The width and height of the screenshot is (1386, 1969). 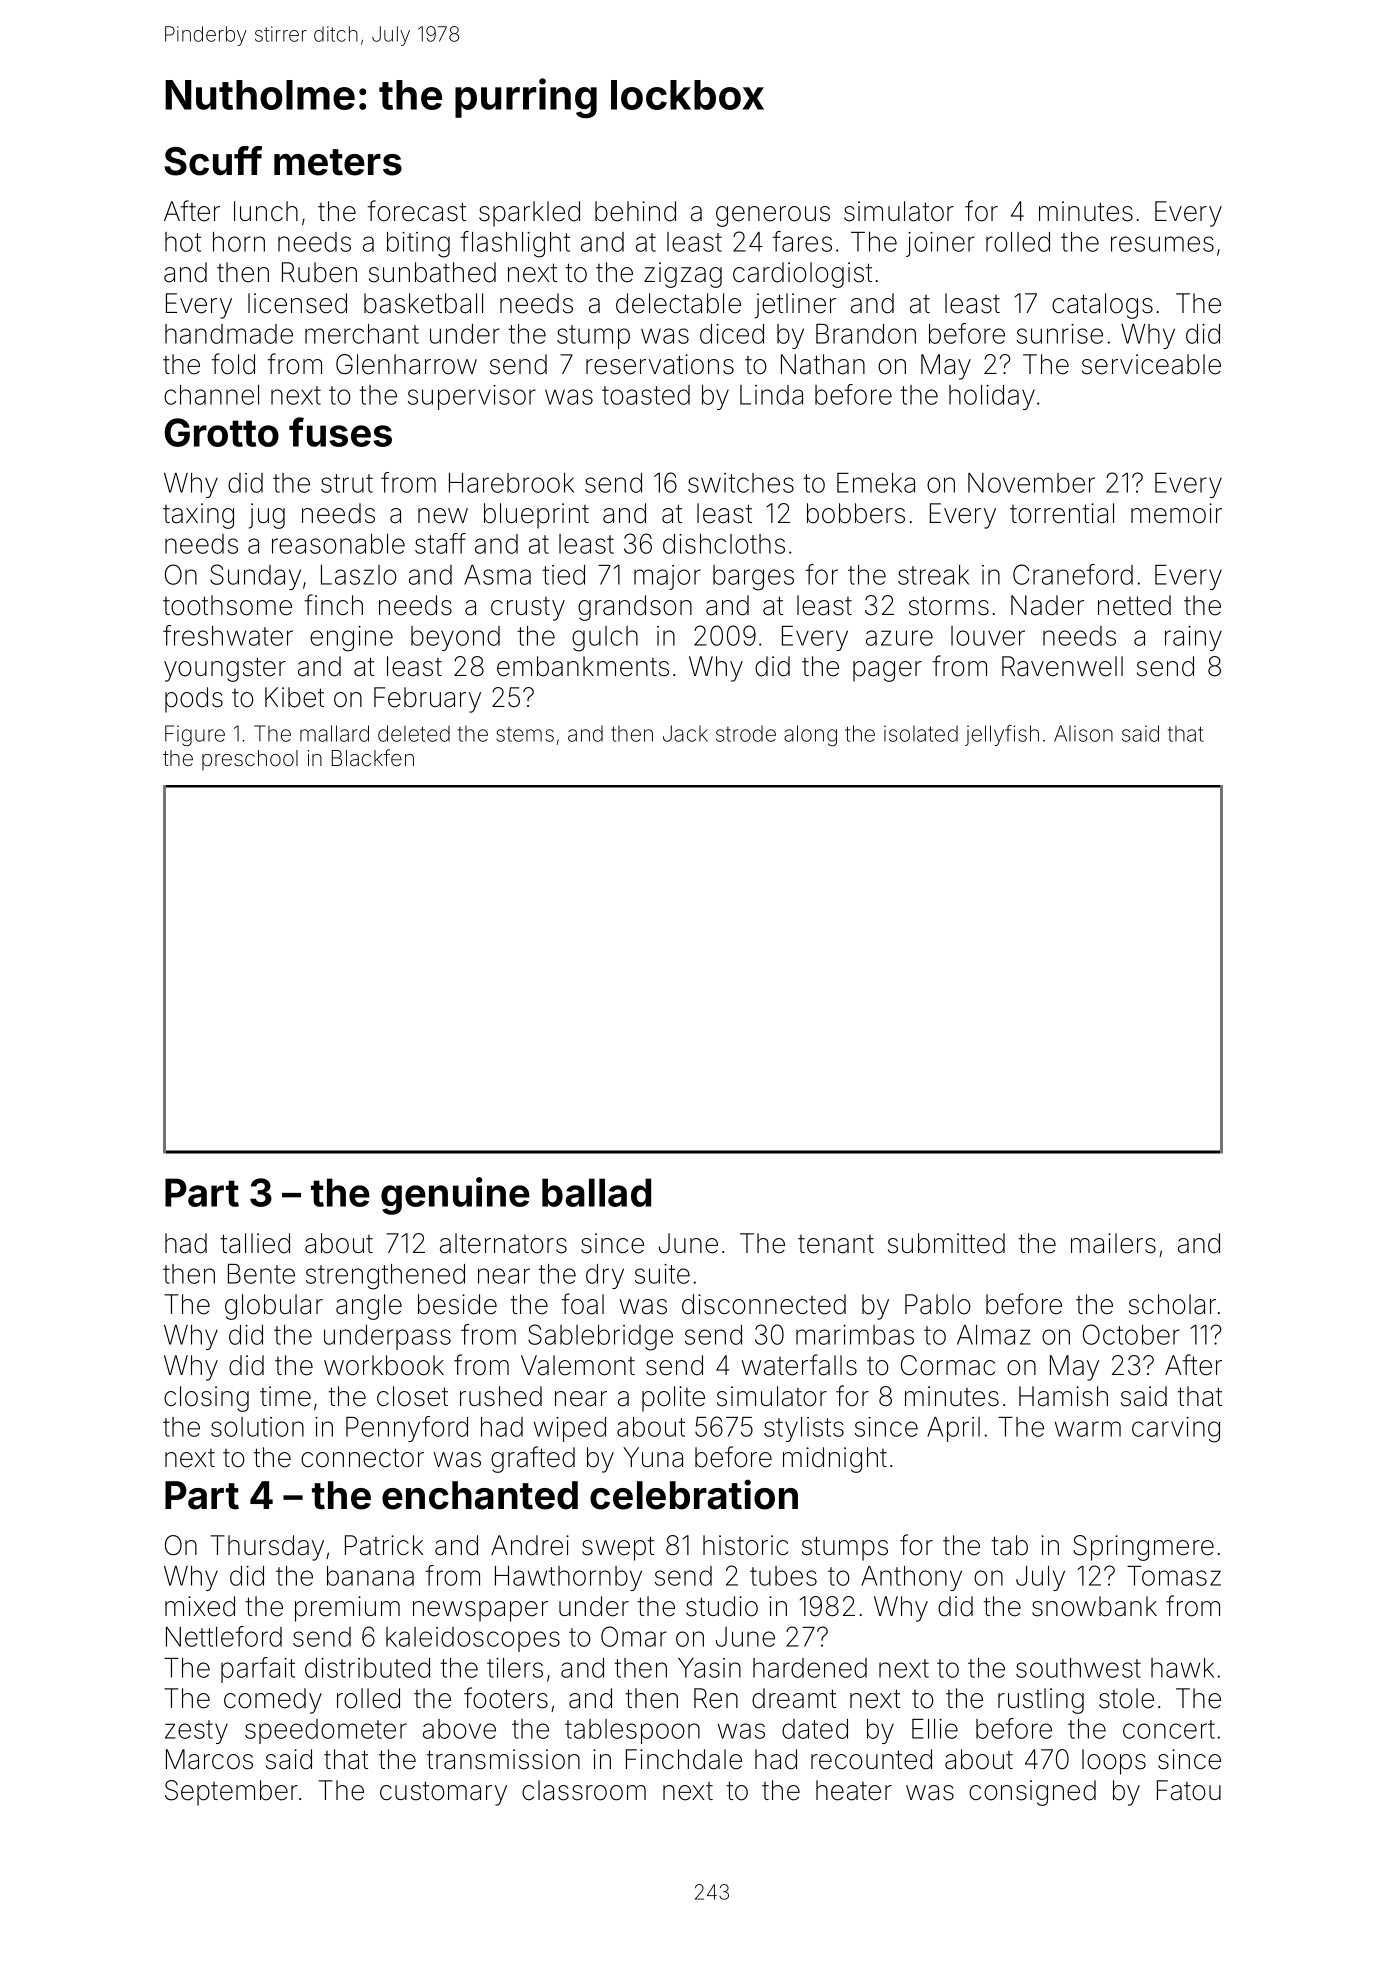 What do you see at coordinates (1031, 483) in the screenshot?
I see `November` at bounding box center [1031, 483].
